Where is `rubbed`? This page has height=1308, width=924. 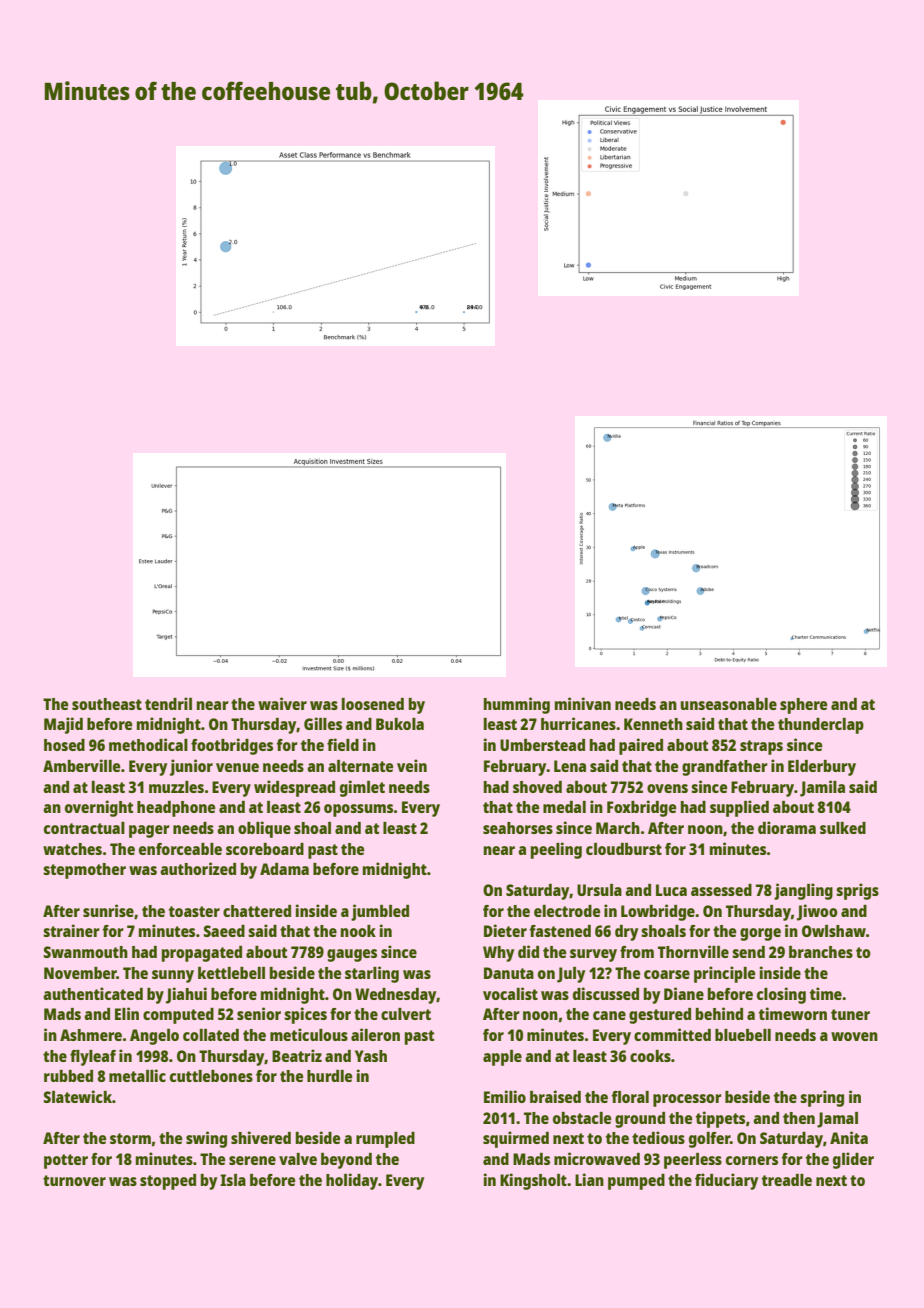
rubbed is located at coordinates (68, 1076).
